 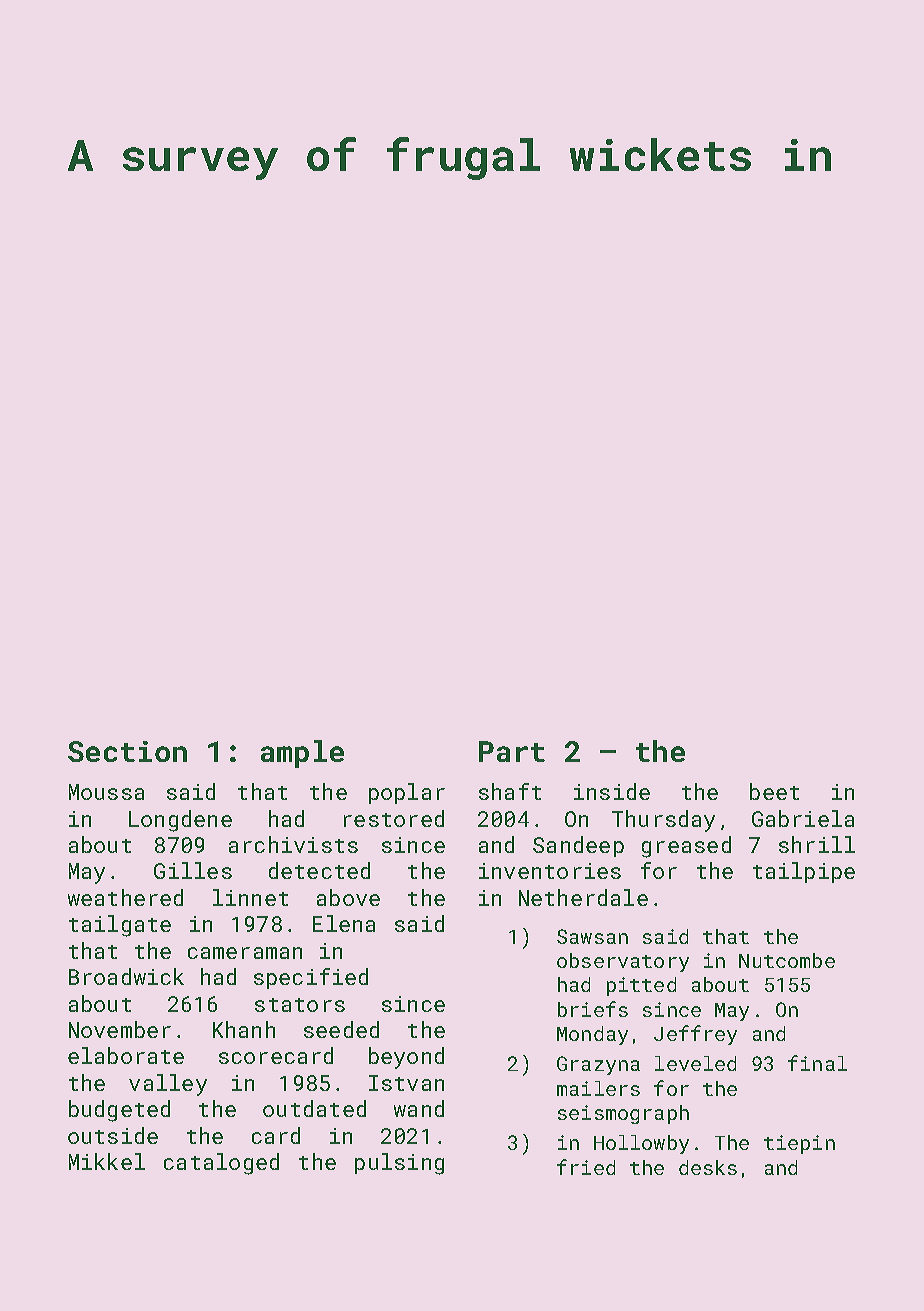 I want to click on tailgate, so click(x=120, y=926).
